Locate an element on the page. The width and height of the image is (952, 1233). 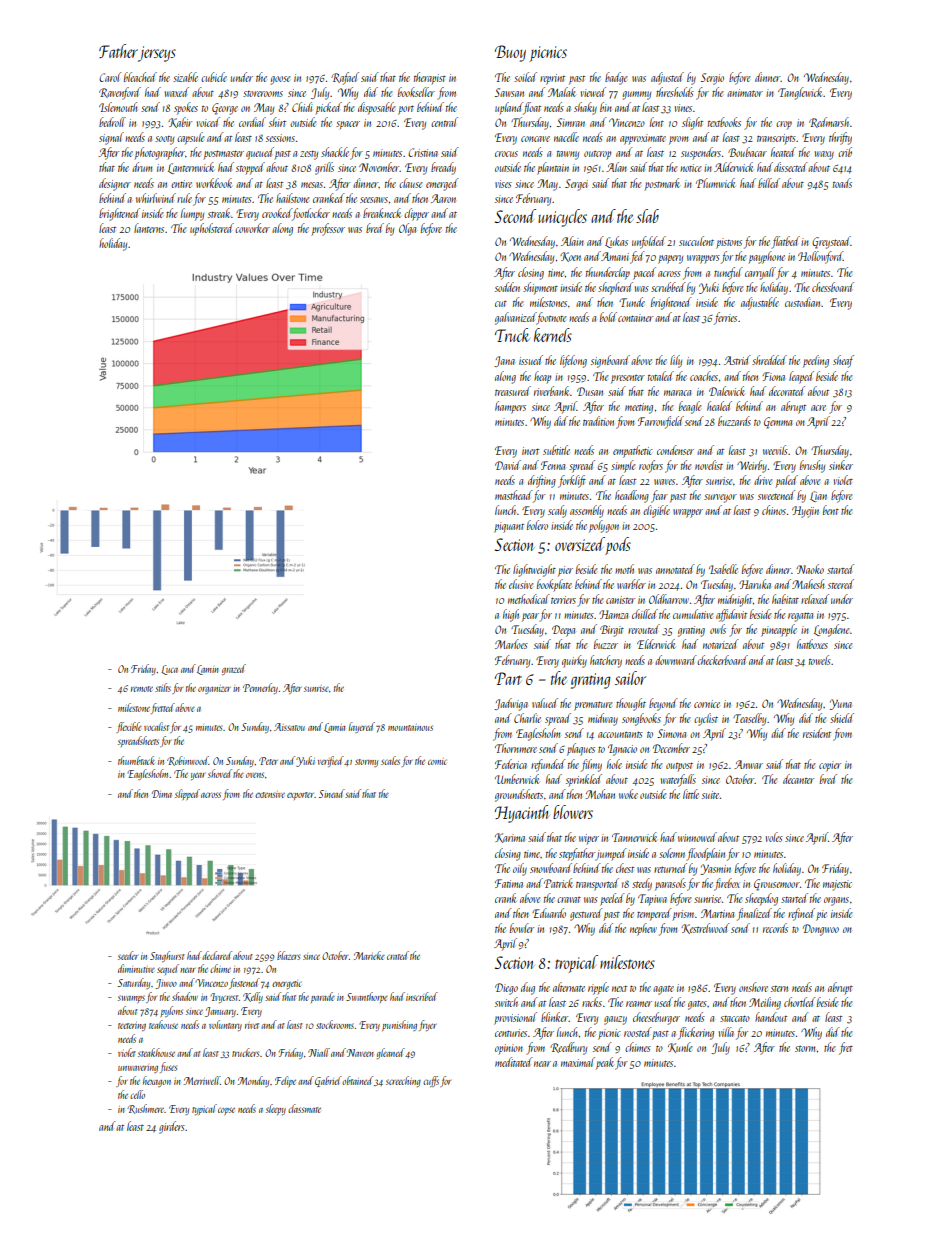
coworker is located at coordinates (252, 228).
